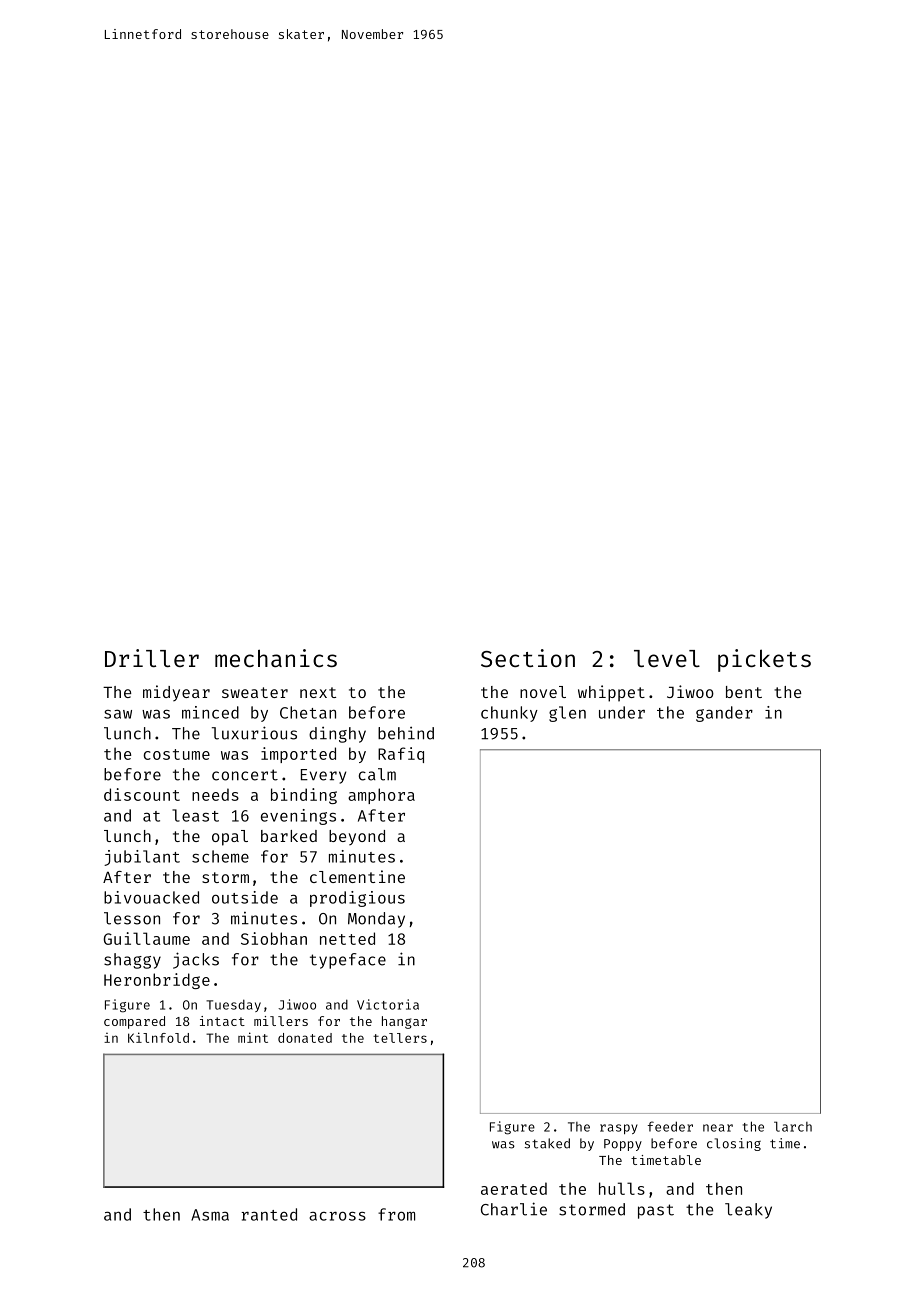  Describe the element at coordinates (157, 981) in the page. I see `Heronbridge` at that location.
